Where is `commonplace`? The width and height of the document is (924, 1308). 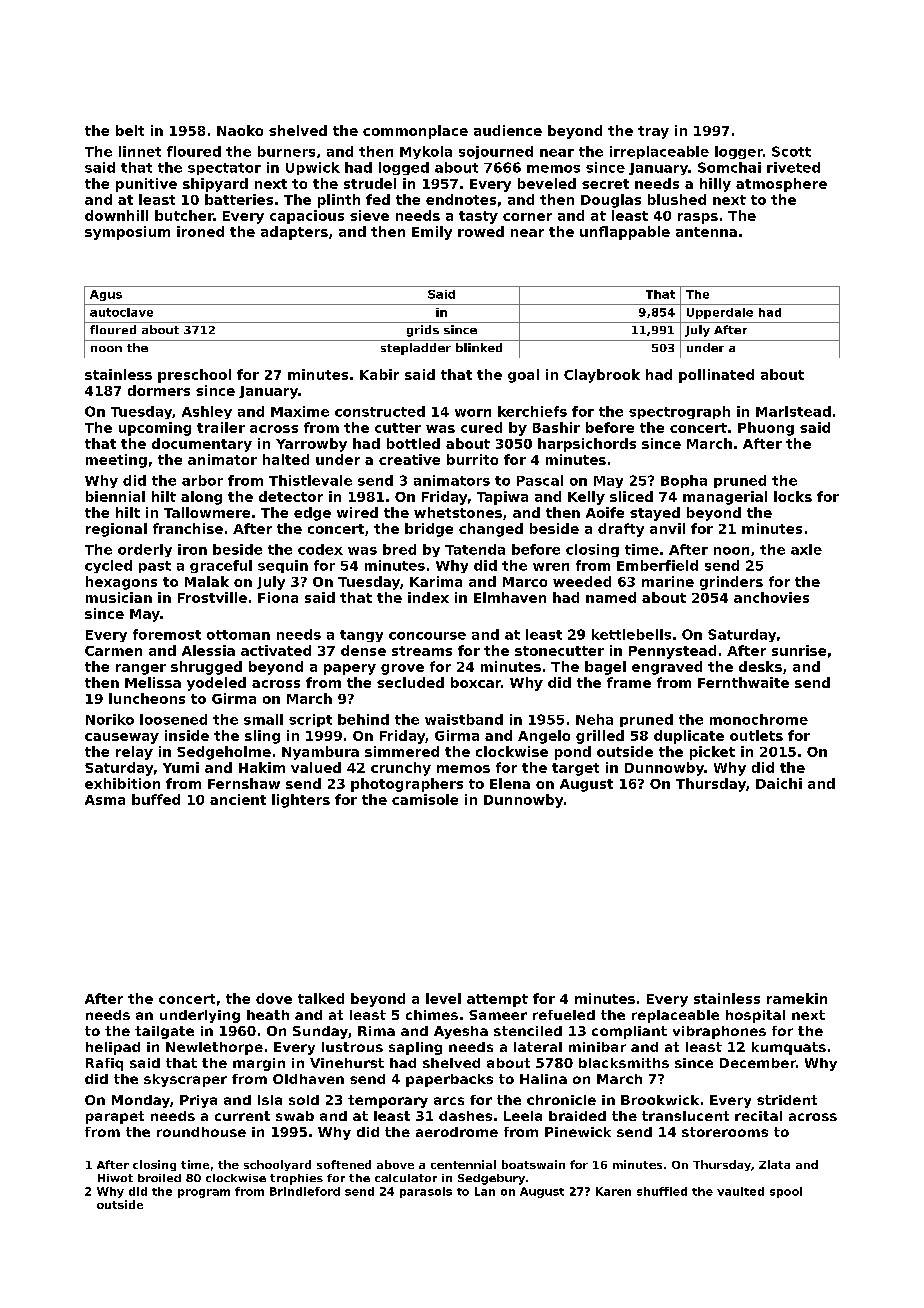
commonplace is located at coordinates (415, 132).
